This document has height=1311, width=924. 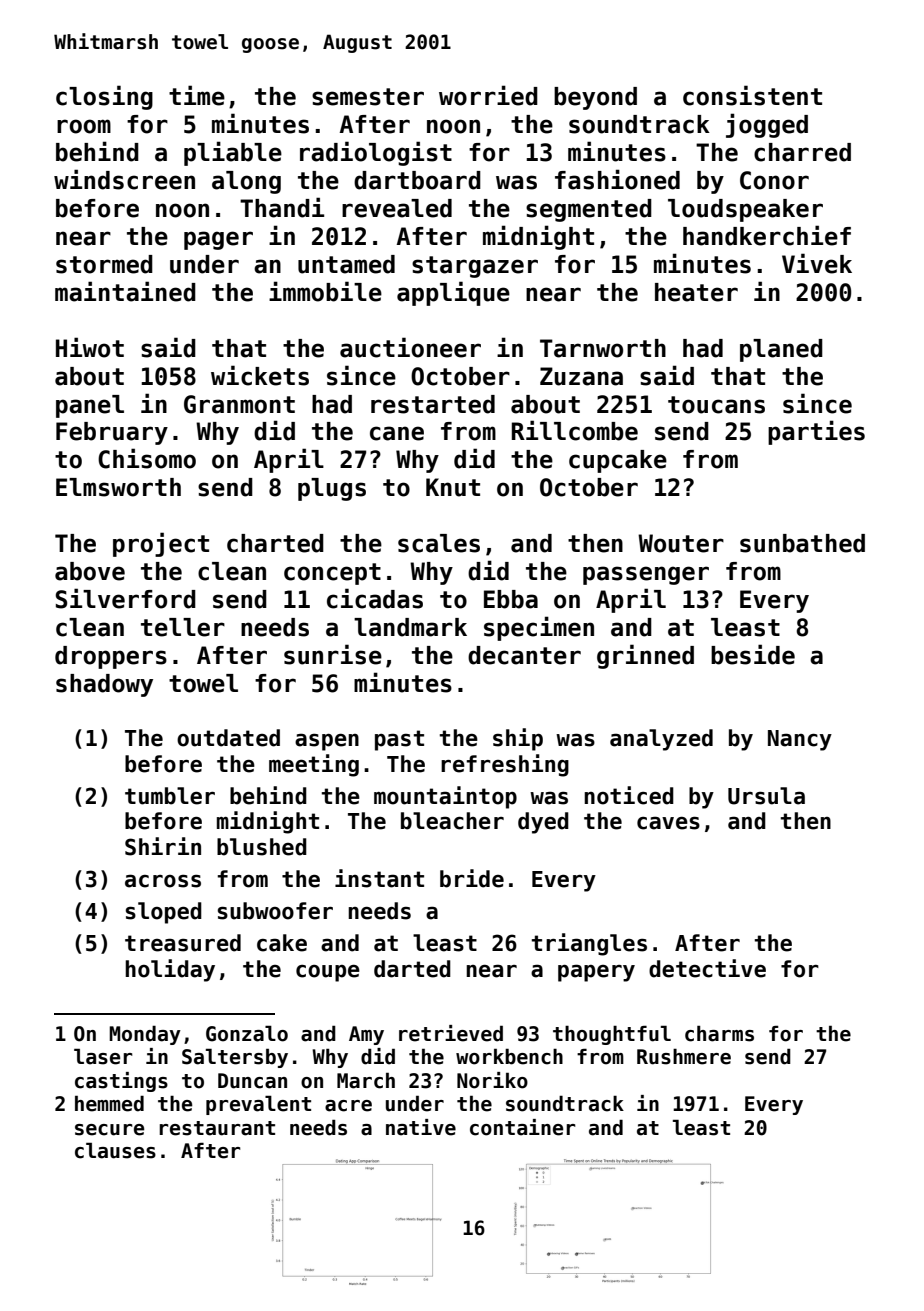 What do you see at coordinates (603, 348) in the document?
I see `Tarnworth` at bounding box center [603, 348].
